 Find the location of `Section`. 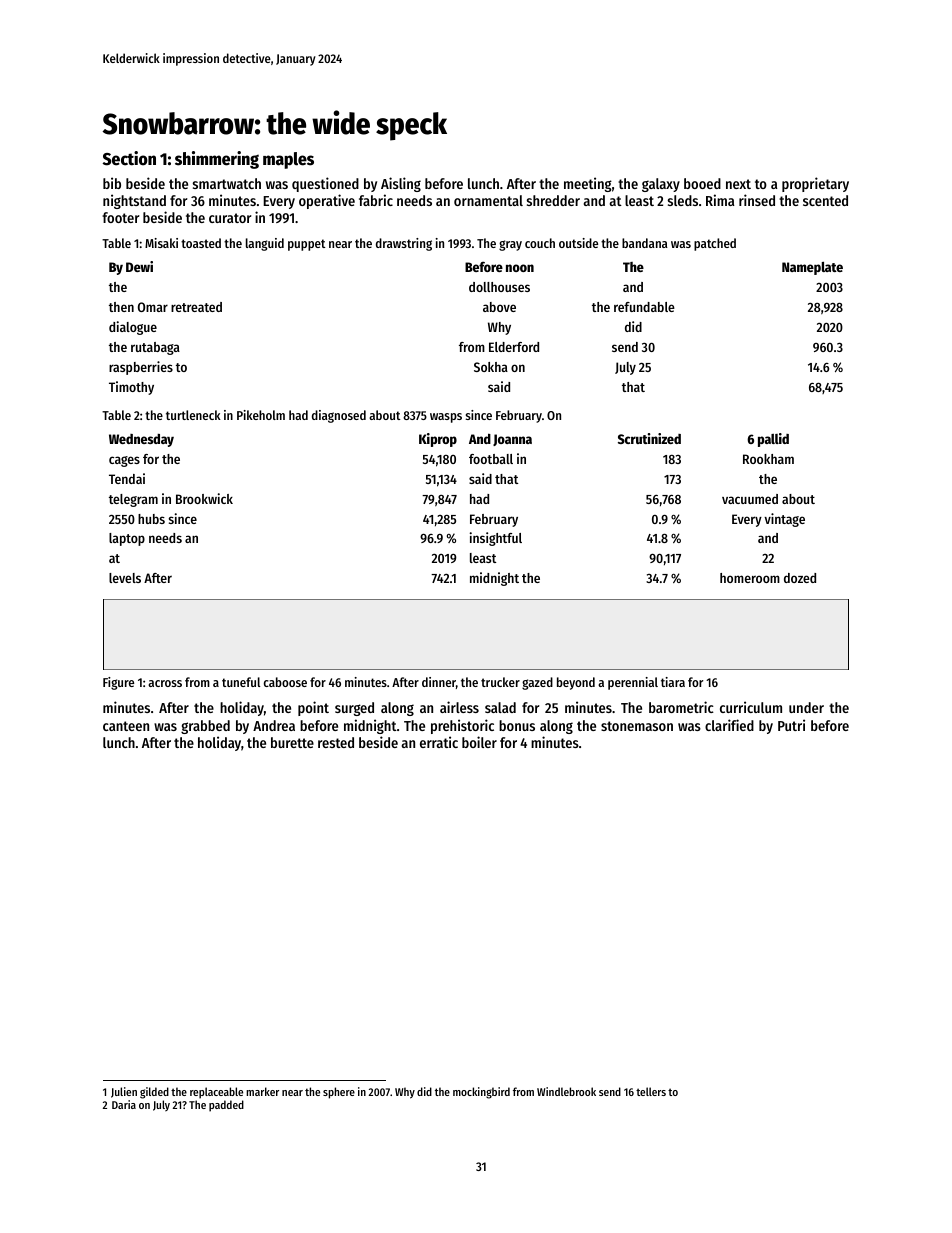

Section is located at coordinates (129, 158).
